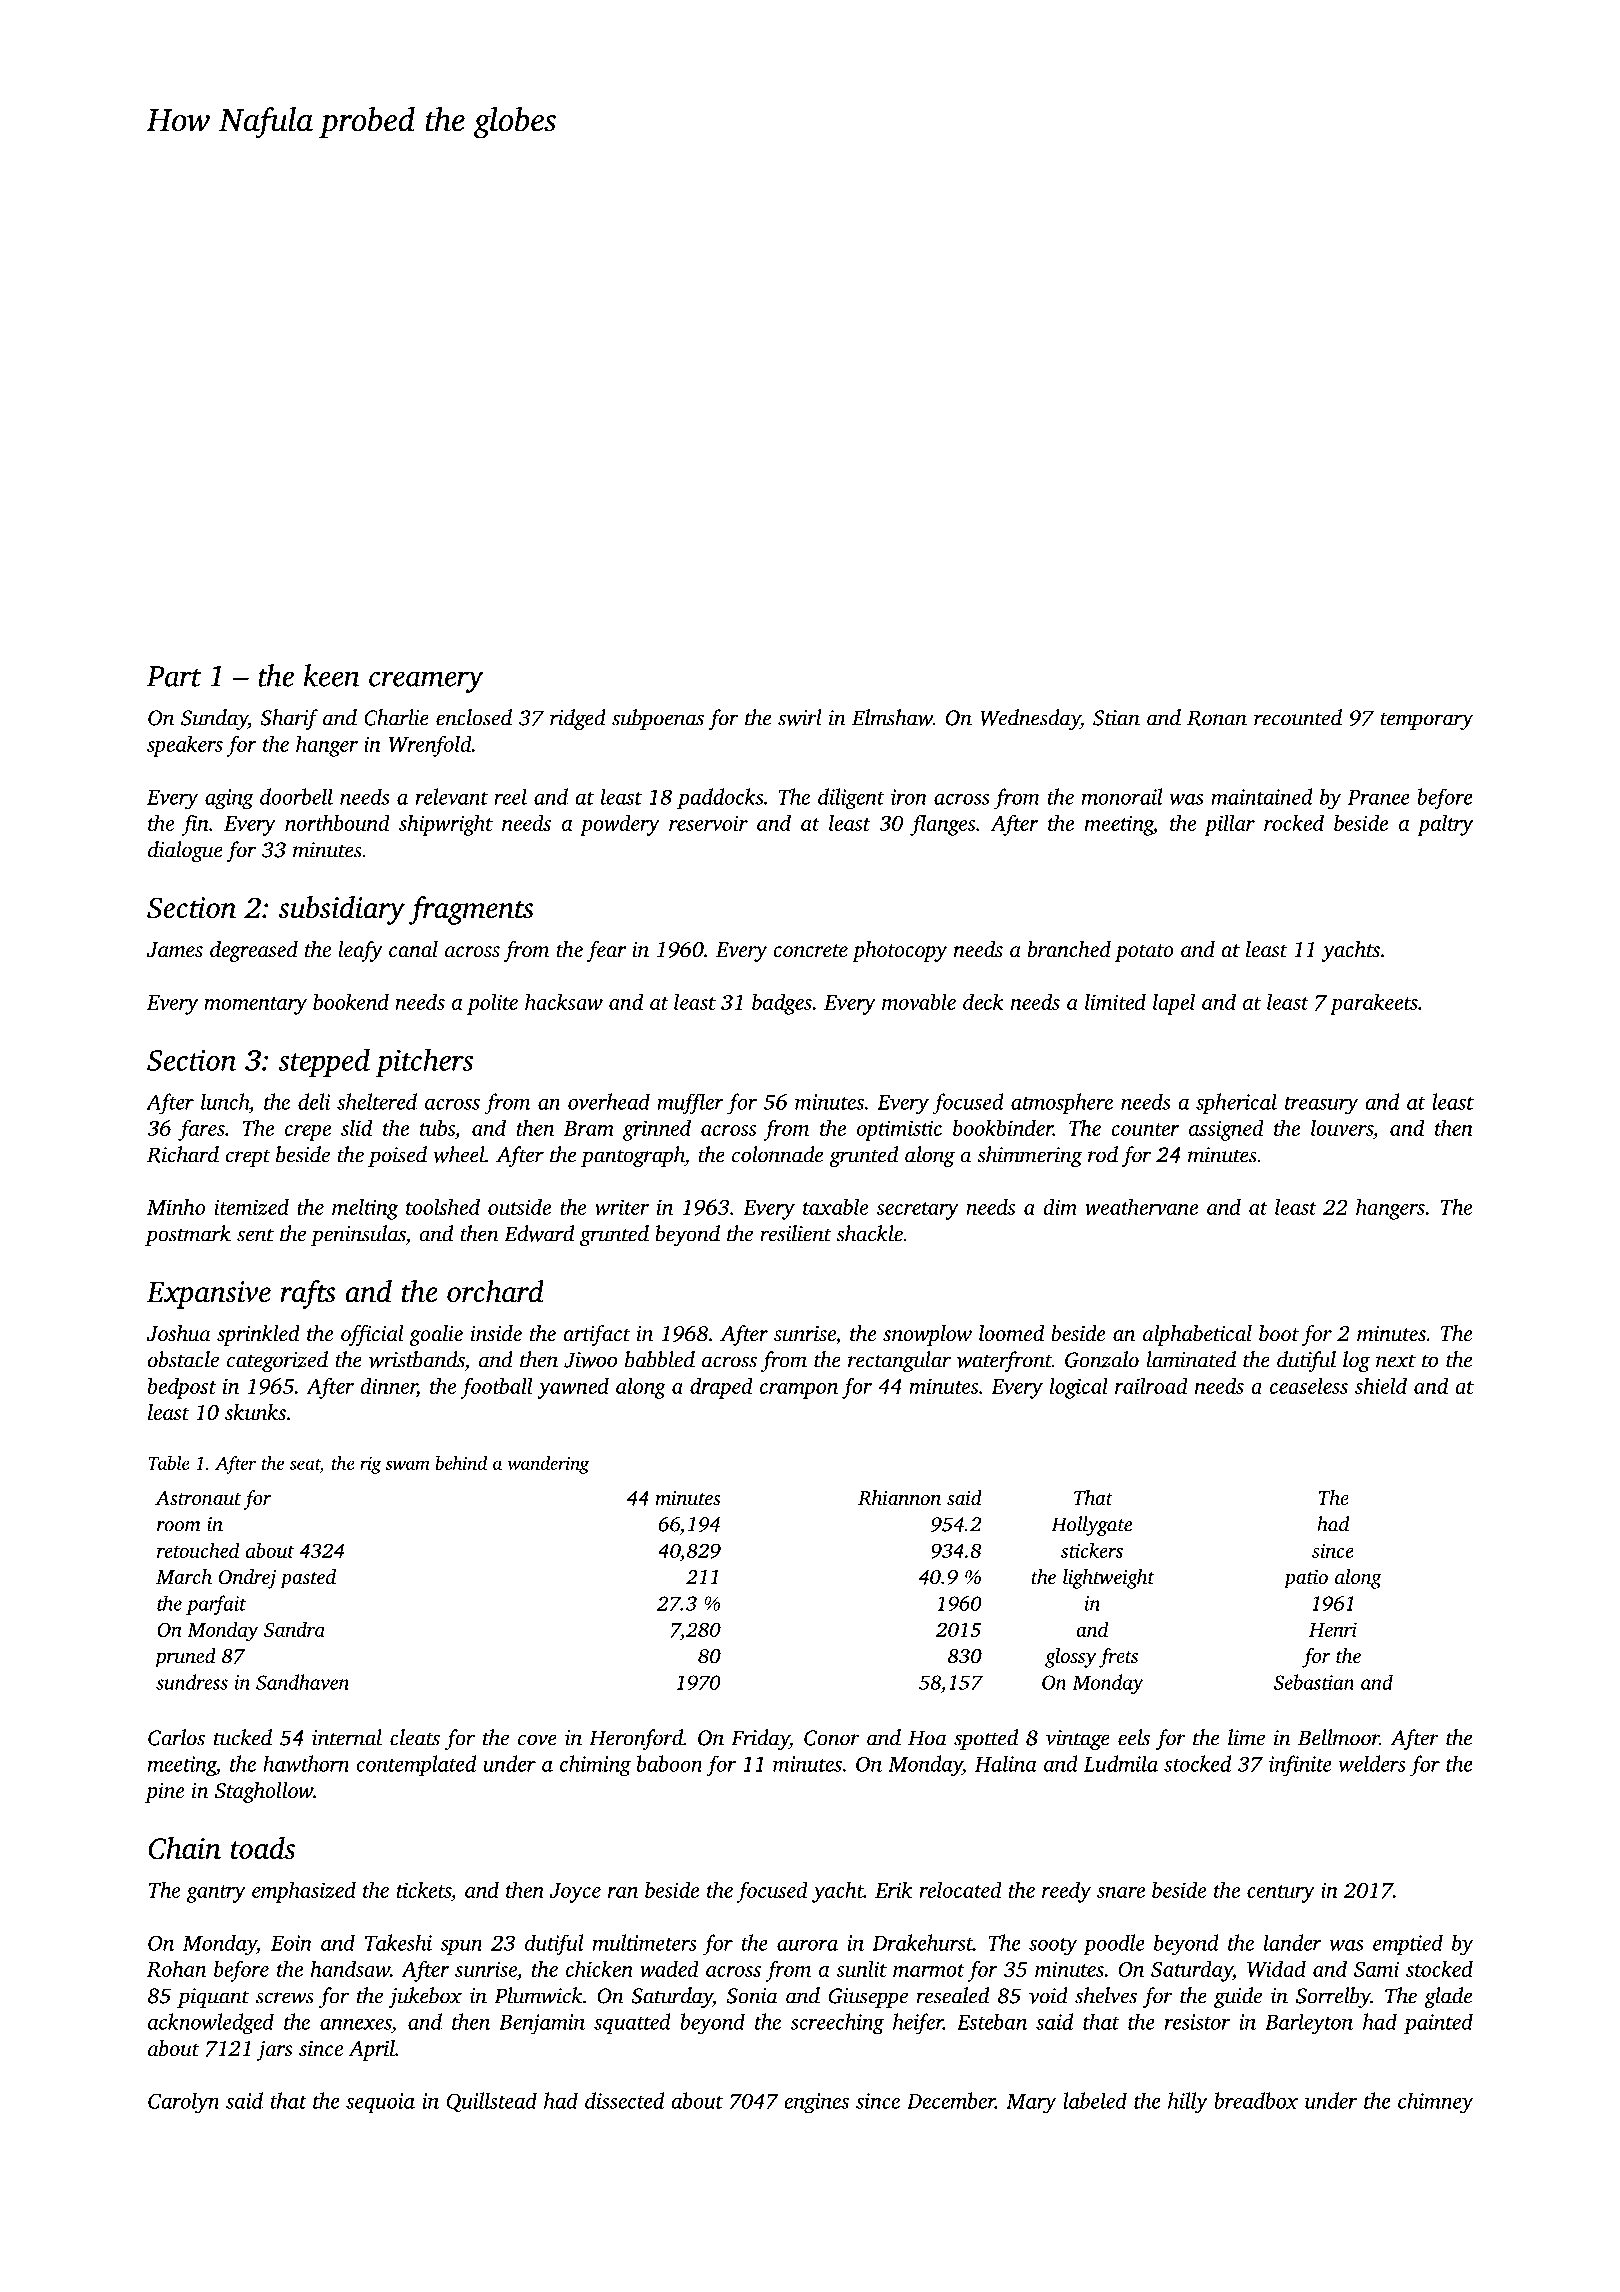 The image size is (1620, 2292). What do you see at coordinates (1217, 718) in the screenshot?
I see `Ronan` at bounding box center [1217, 718].
